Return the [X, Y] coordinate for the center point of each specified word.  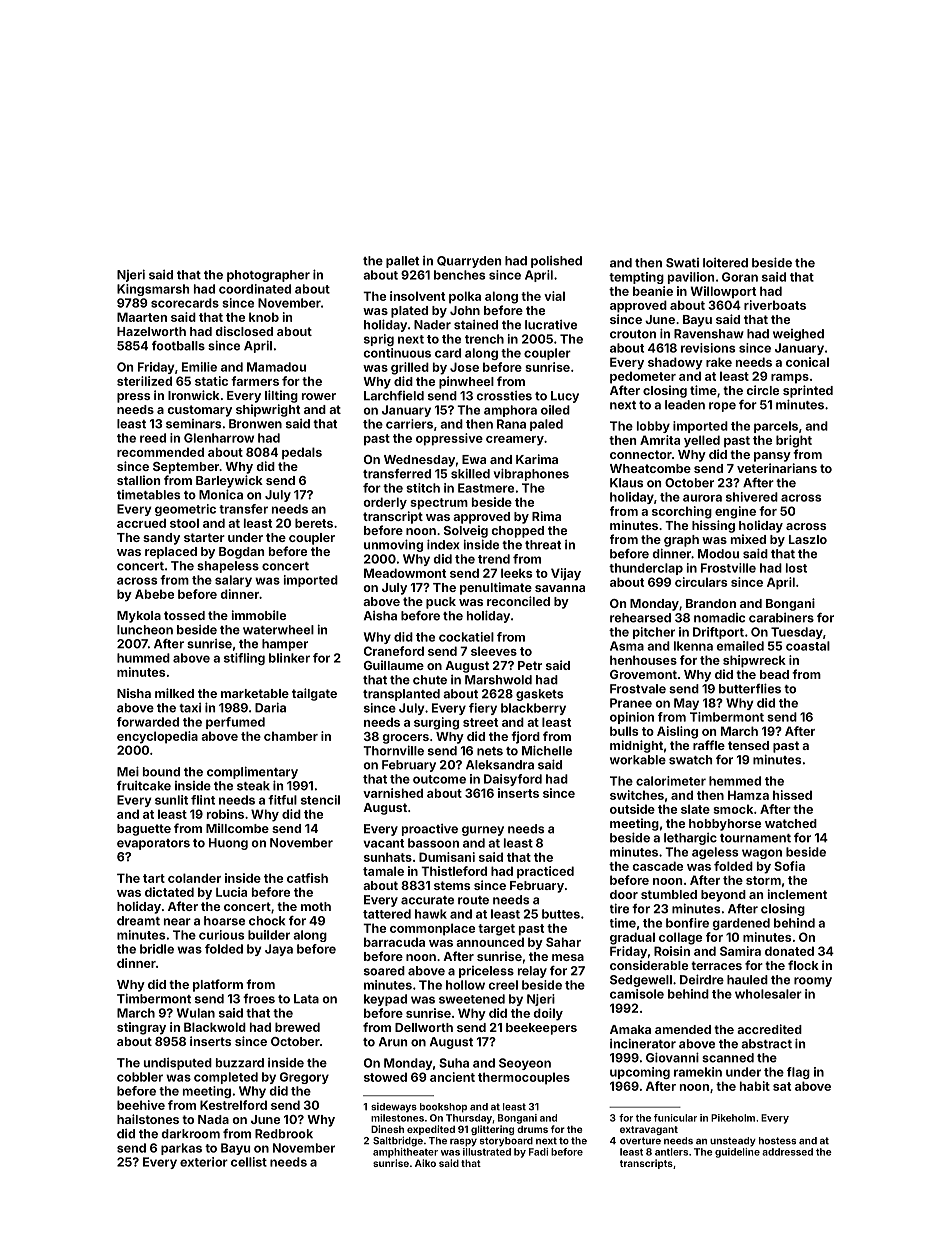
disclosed [244, 331]
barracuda [394, 942]
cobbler [140, 1077]
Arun [393, 1042]
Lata [306, 999]
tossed [184, 615]
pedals [302, 453]
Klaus [626, 483]
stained [476, 325]
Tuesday [797, 633]
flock [803, 965]
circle [762, 390]
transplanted [401, 695]
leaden [685, 405]
